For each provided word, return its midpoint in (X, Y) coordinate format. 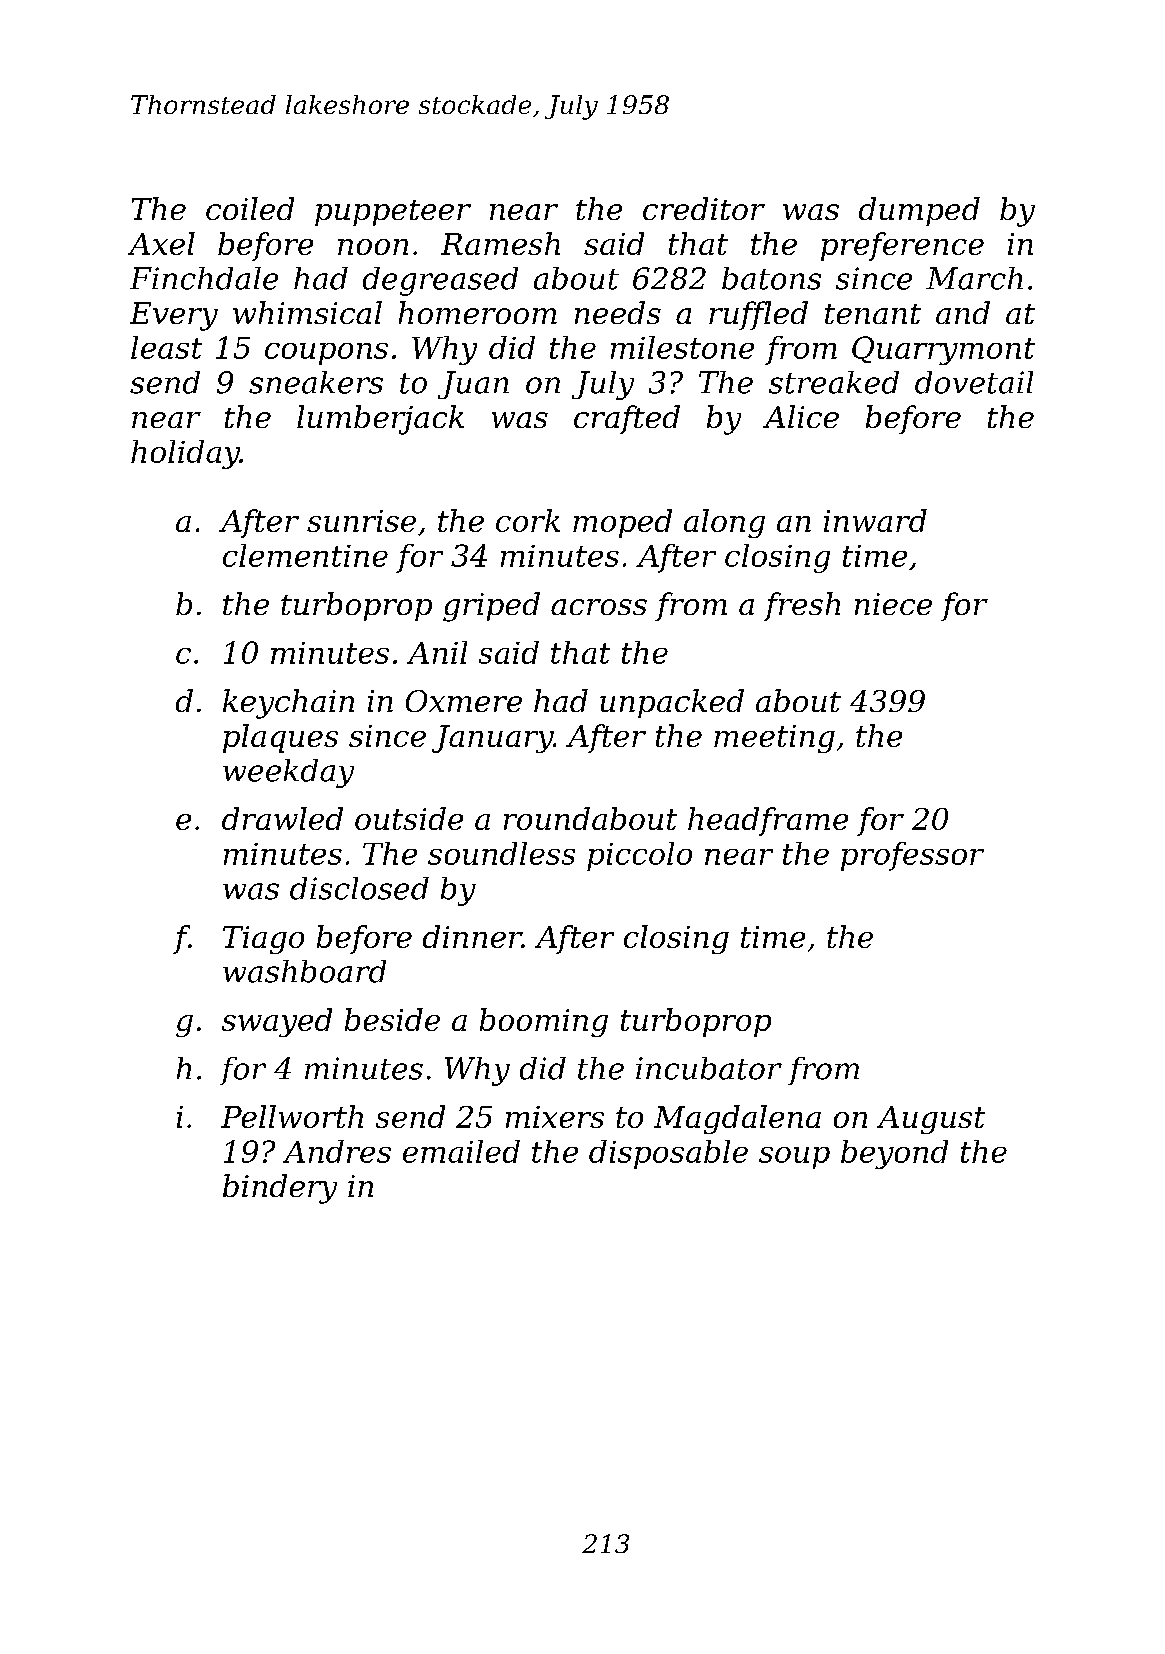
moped (622, 523)
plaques (280, 738)
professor (912, 856)
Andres (337, 1151)
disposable (668, 1154)
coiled (250, 208)
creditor (704, 208)
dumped (919, 211)
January (492, 739)
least (166, 347)
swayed (277, 1022)
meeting (774, 739)
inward (875, 520)
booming (544, 1022)
